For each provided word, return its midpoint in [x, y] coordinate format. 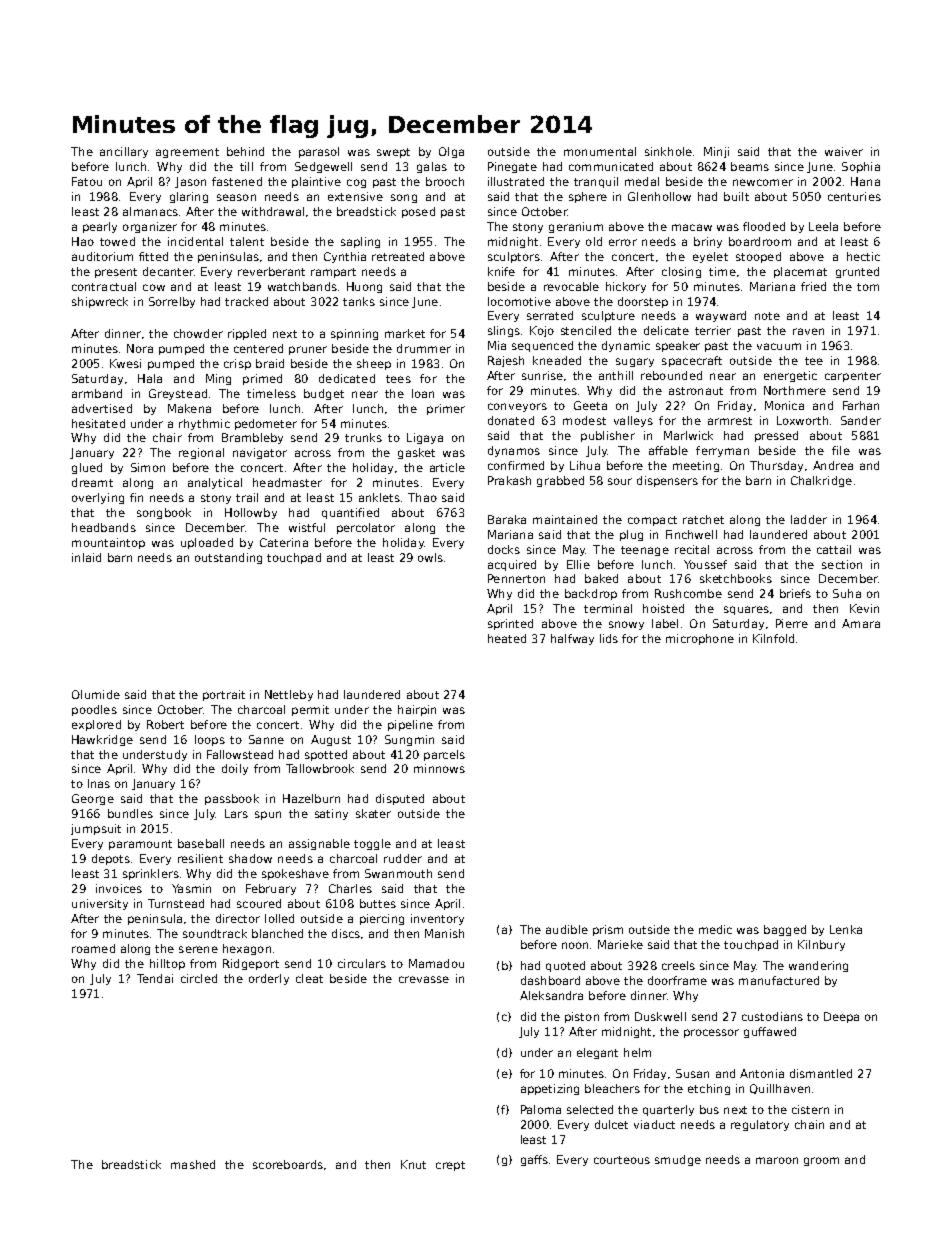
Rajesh [506, 361]
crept [450, 1166]
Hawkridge [102, 740]
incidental [195, 241]
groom [821, 1161]
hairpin [417, 710]
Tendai [155, 978]
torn [868, 287]
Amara [861, 623]
